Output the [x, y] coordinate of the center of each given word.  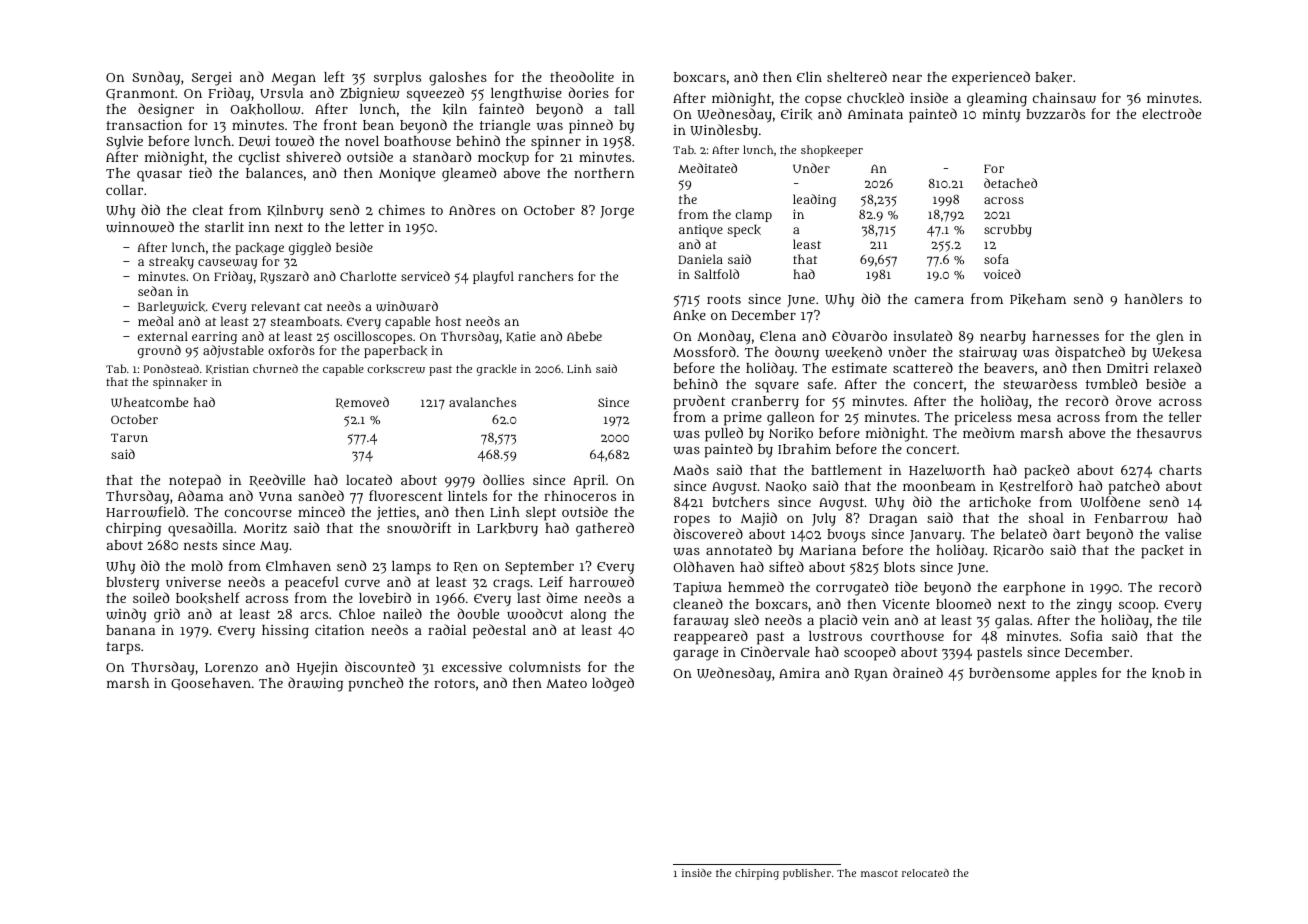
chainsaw [1064, 98]
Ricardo [1018, 550]
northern [604, 173]
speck [744, 230]
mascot [879, 873]
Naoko [786, 486]
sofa [996, 259]
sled [746, 619]
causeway [228, 264]
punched [375, 684]
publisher [807, 874]
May [274, 547]
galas [1012, 622]
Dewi [254, 141]
